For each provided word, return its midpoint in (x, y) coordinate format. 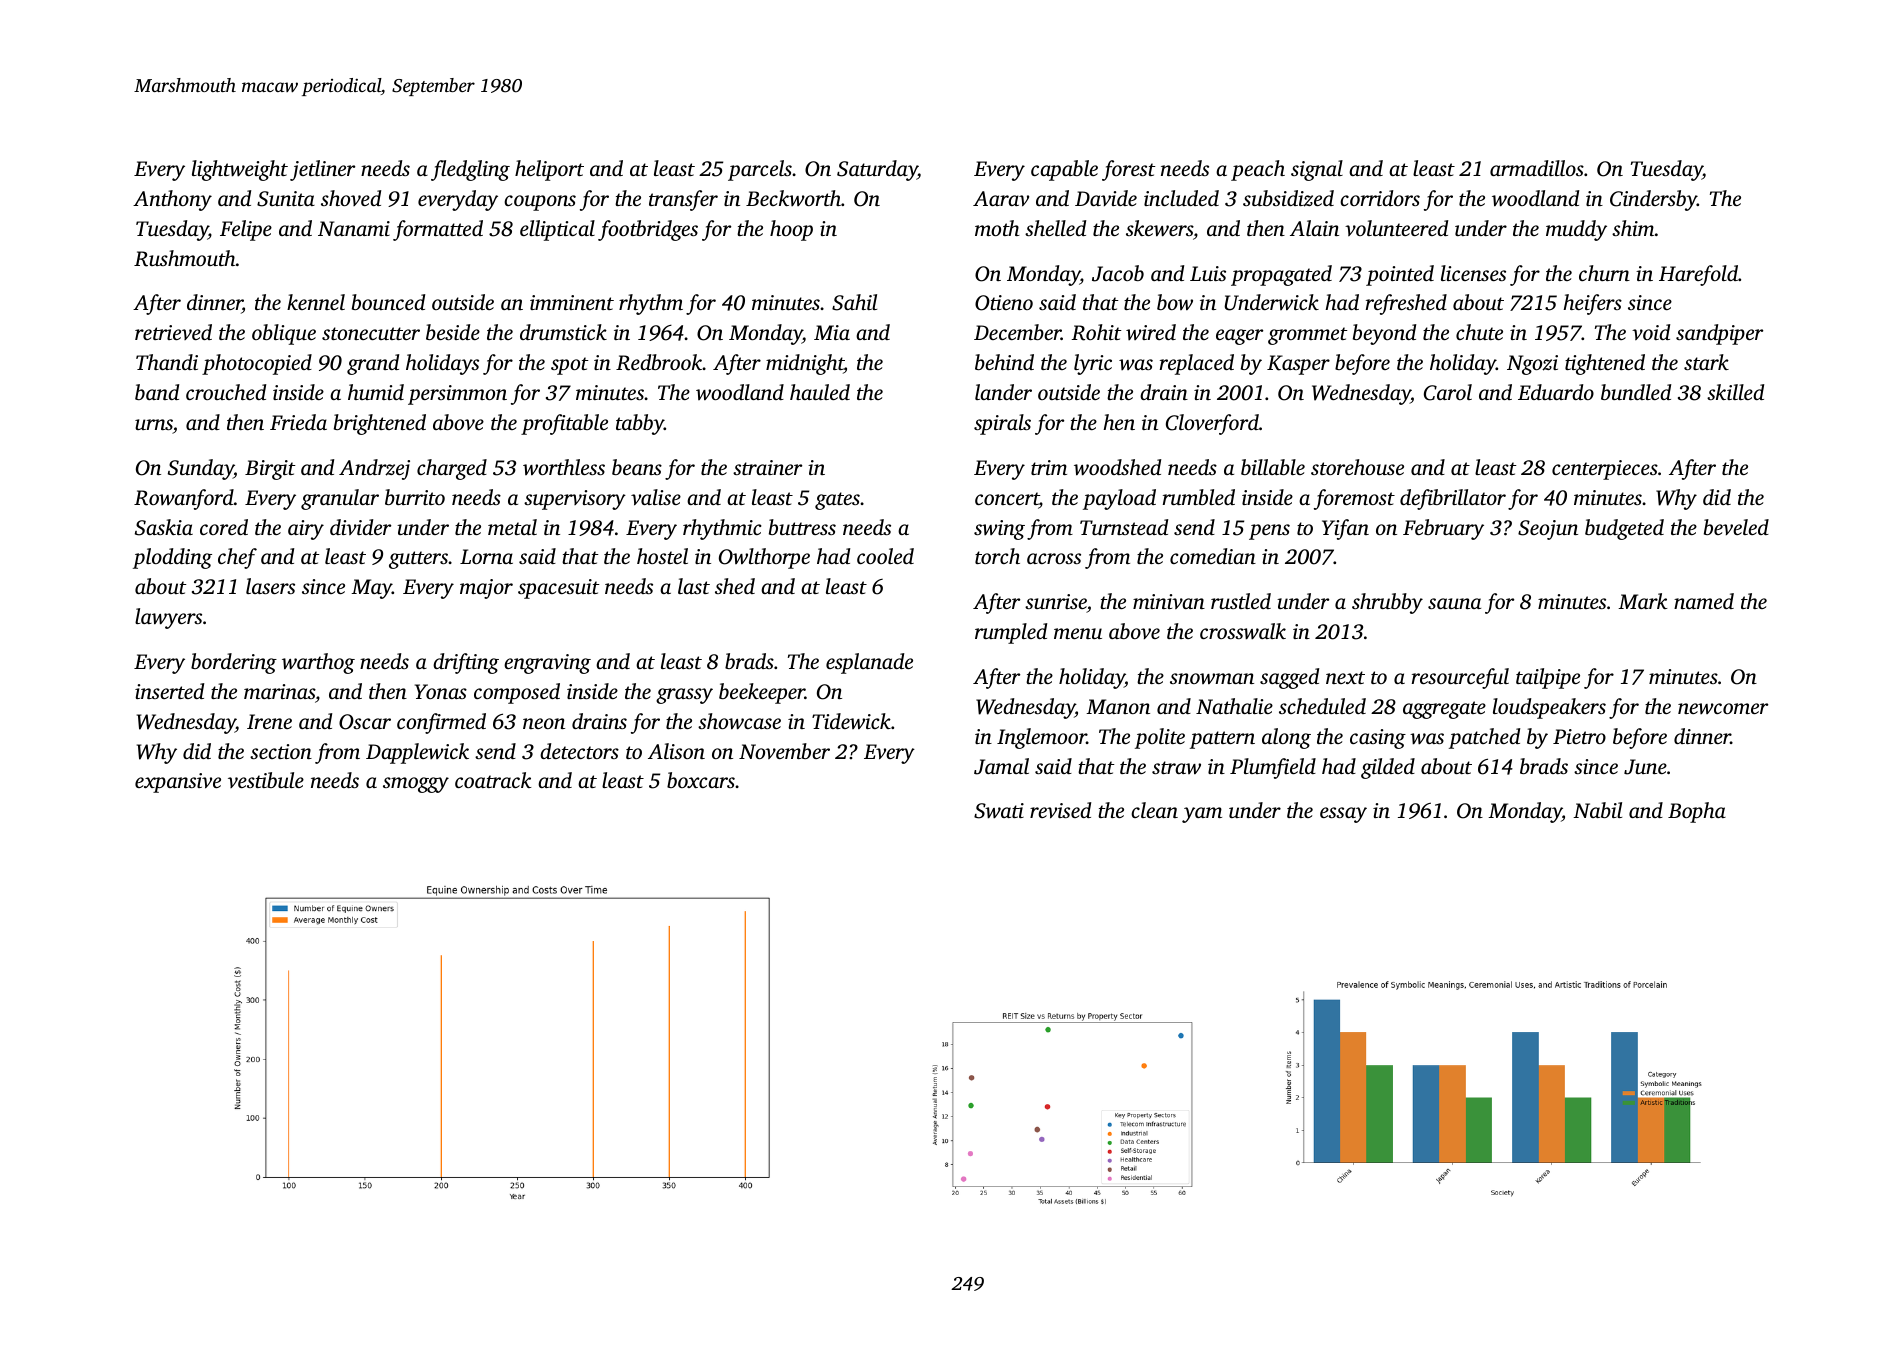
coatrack (493, 780)
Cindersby (1653, 200)
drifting (466, 663)
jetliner (322, 170)
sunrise (1056, 601)
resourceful (1460, 678)
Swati (999, 811)
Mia (832, 332)
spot (570, 366)
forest (1129, 170)
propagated (1281, 275)
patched (1484, 738)
